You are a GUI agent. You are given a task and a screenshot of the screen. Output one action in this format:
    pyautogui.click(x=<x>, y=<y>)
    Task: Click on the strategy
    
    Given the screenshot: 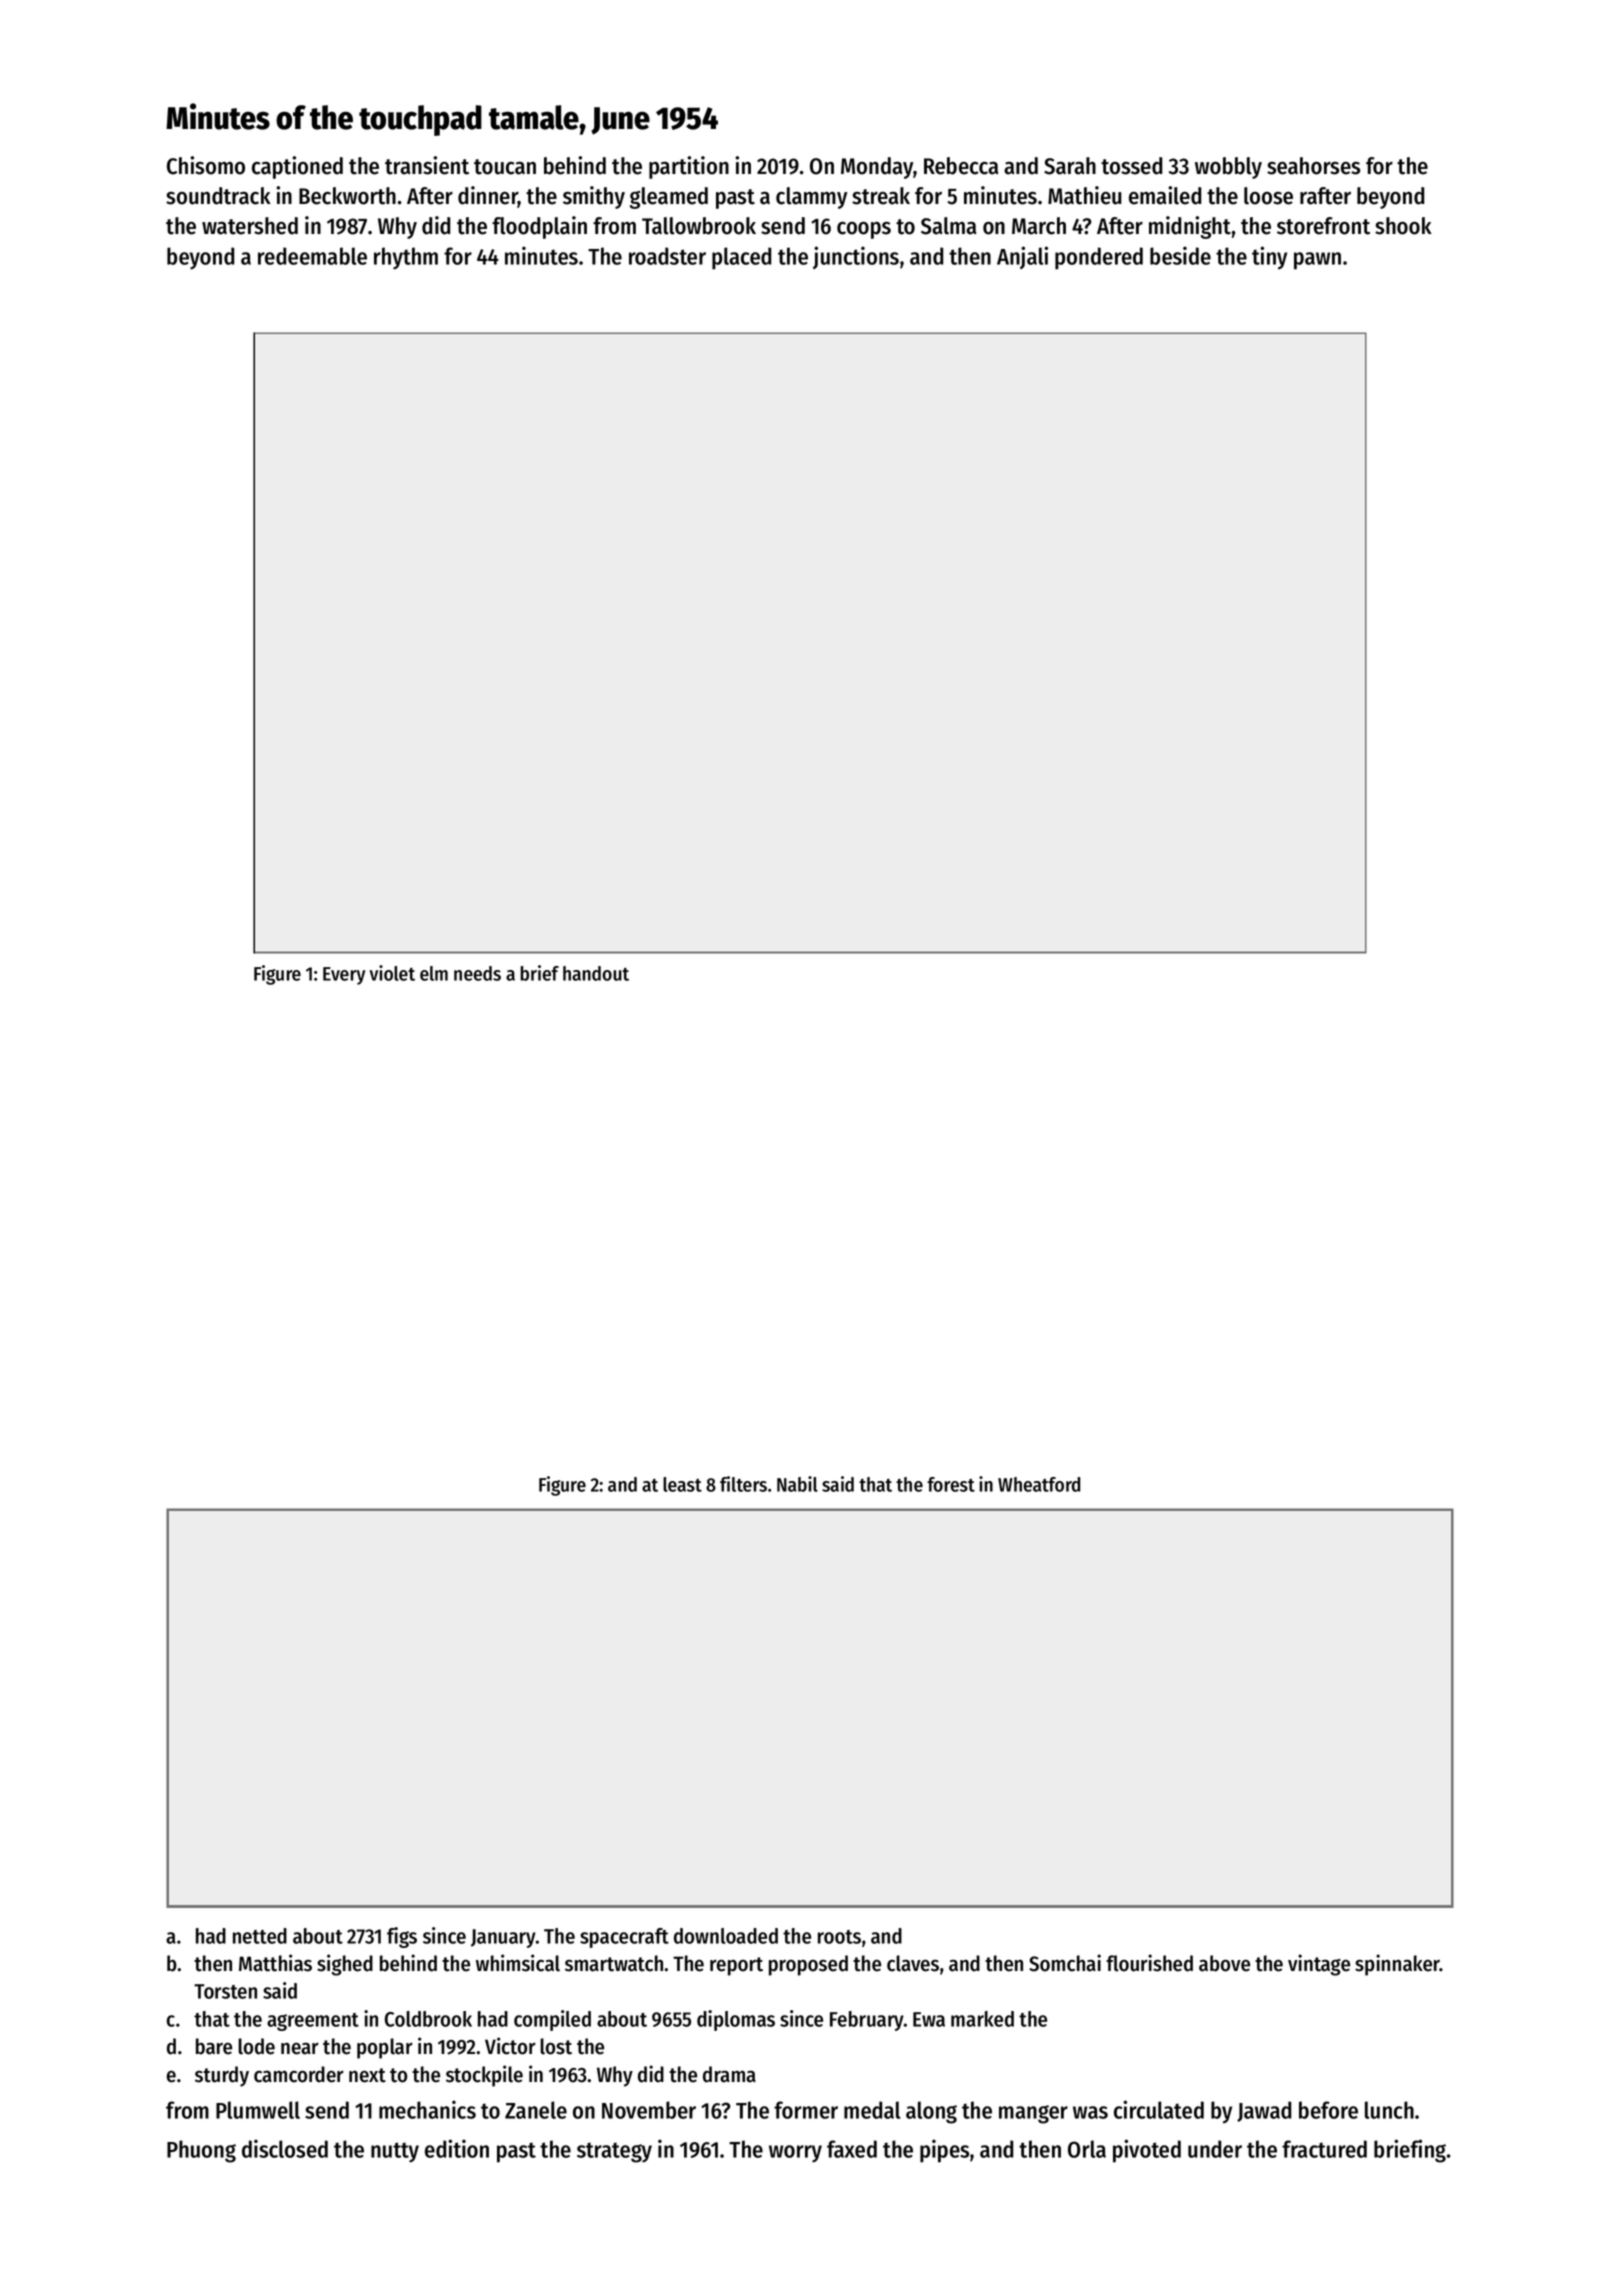 What is the action you would take?
    pyautogui.click(x=614, y=2152)
